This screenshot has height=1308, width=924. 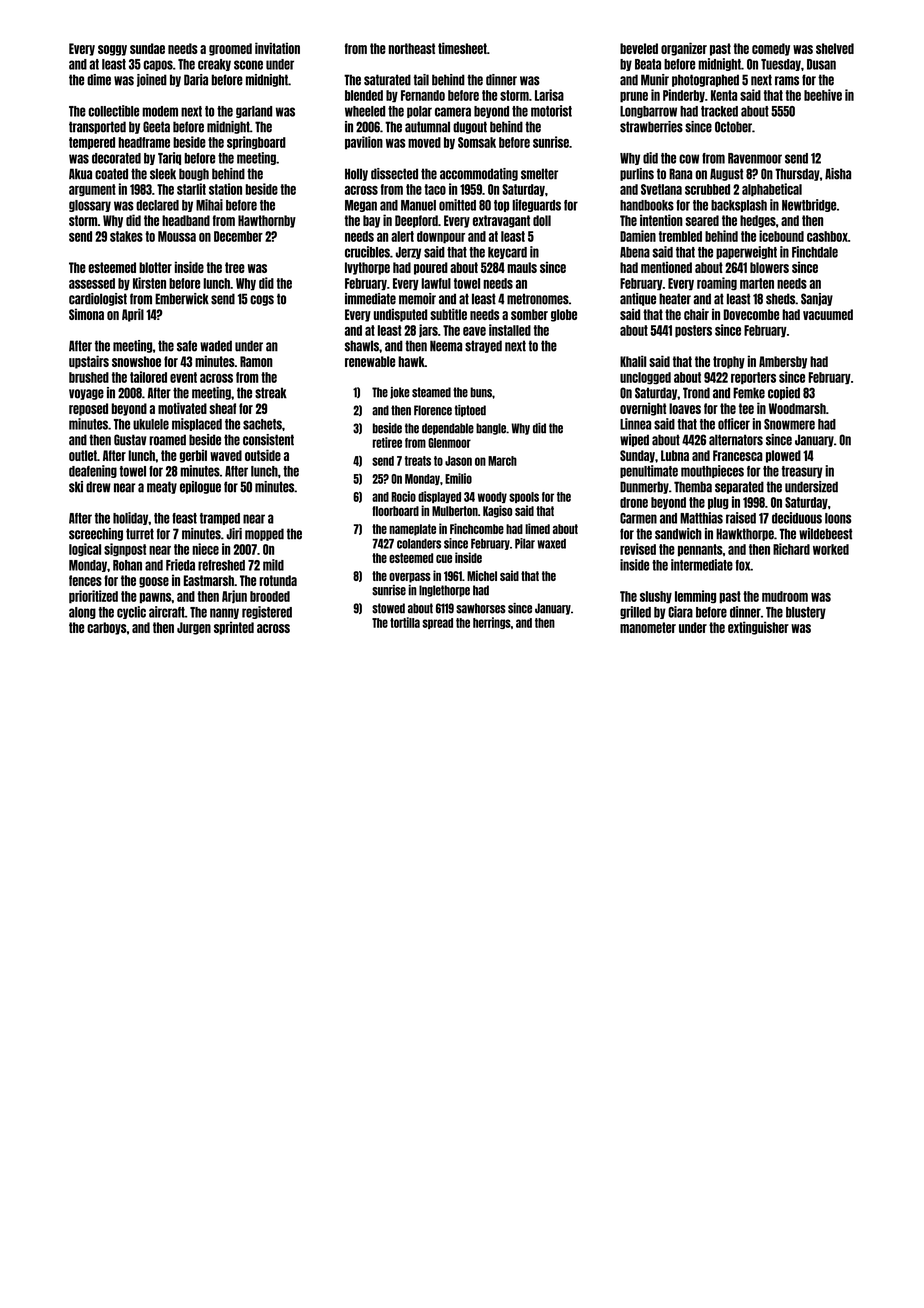 What do you see at coordinates (501, 221) in the screenshot?
I see `extravagant` at bounding box center [501, 221].
